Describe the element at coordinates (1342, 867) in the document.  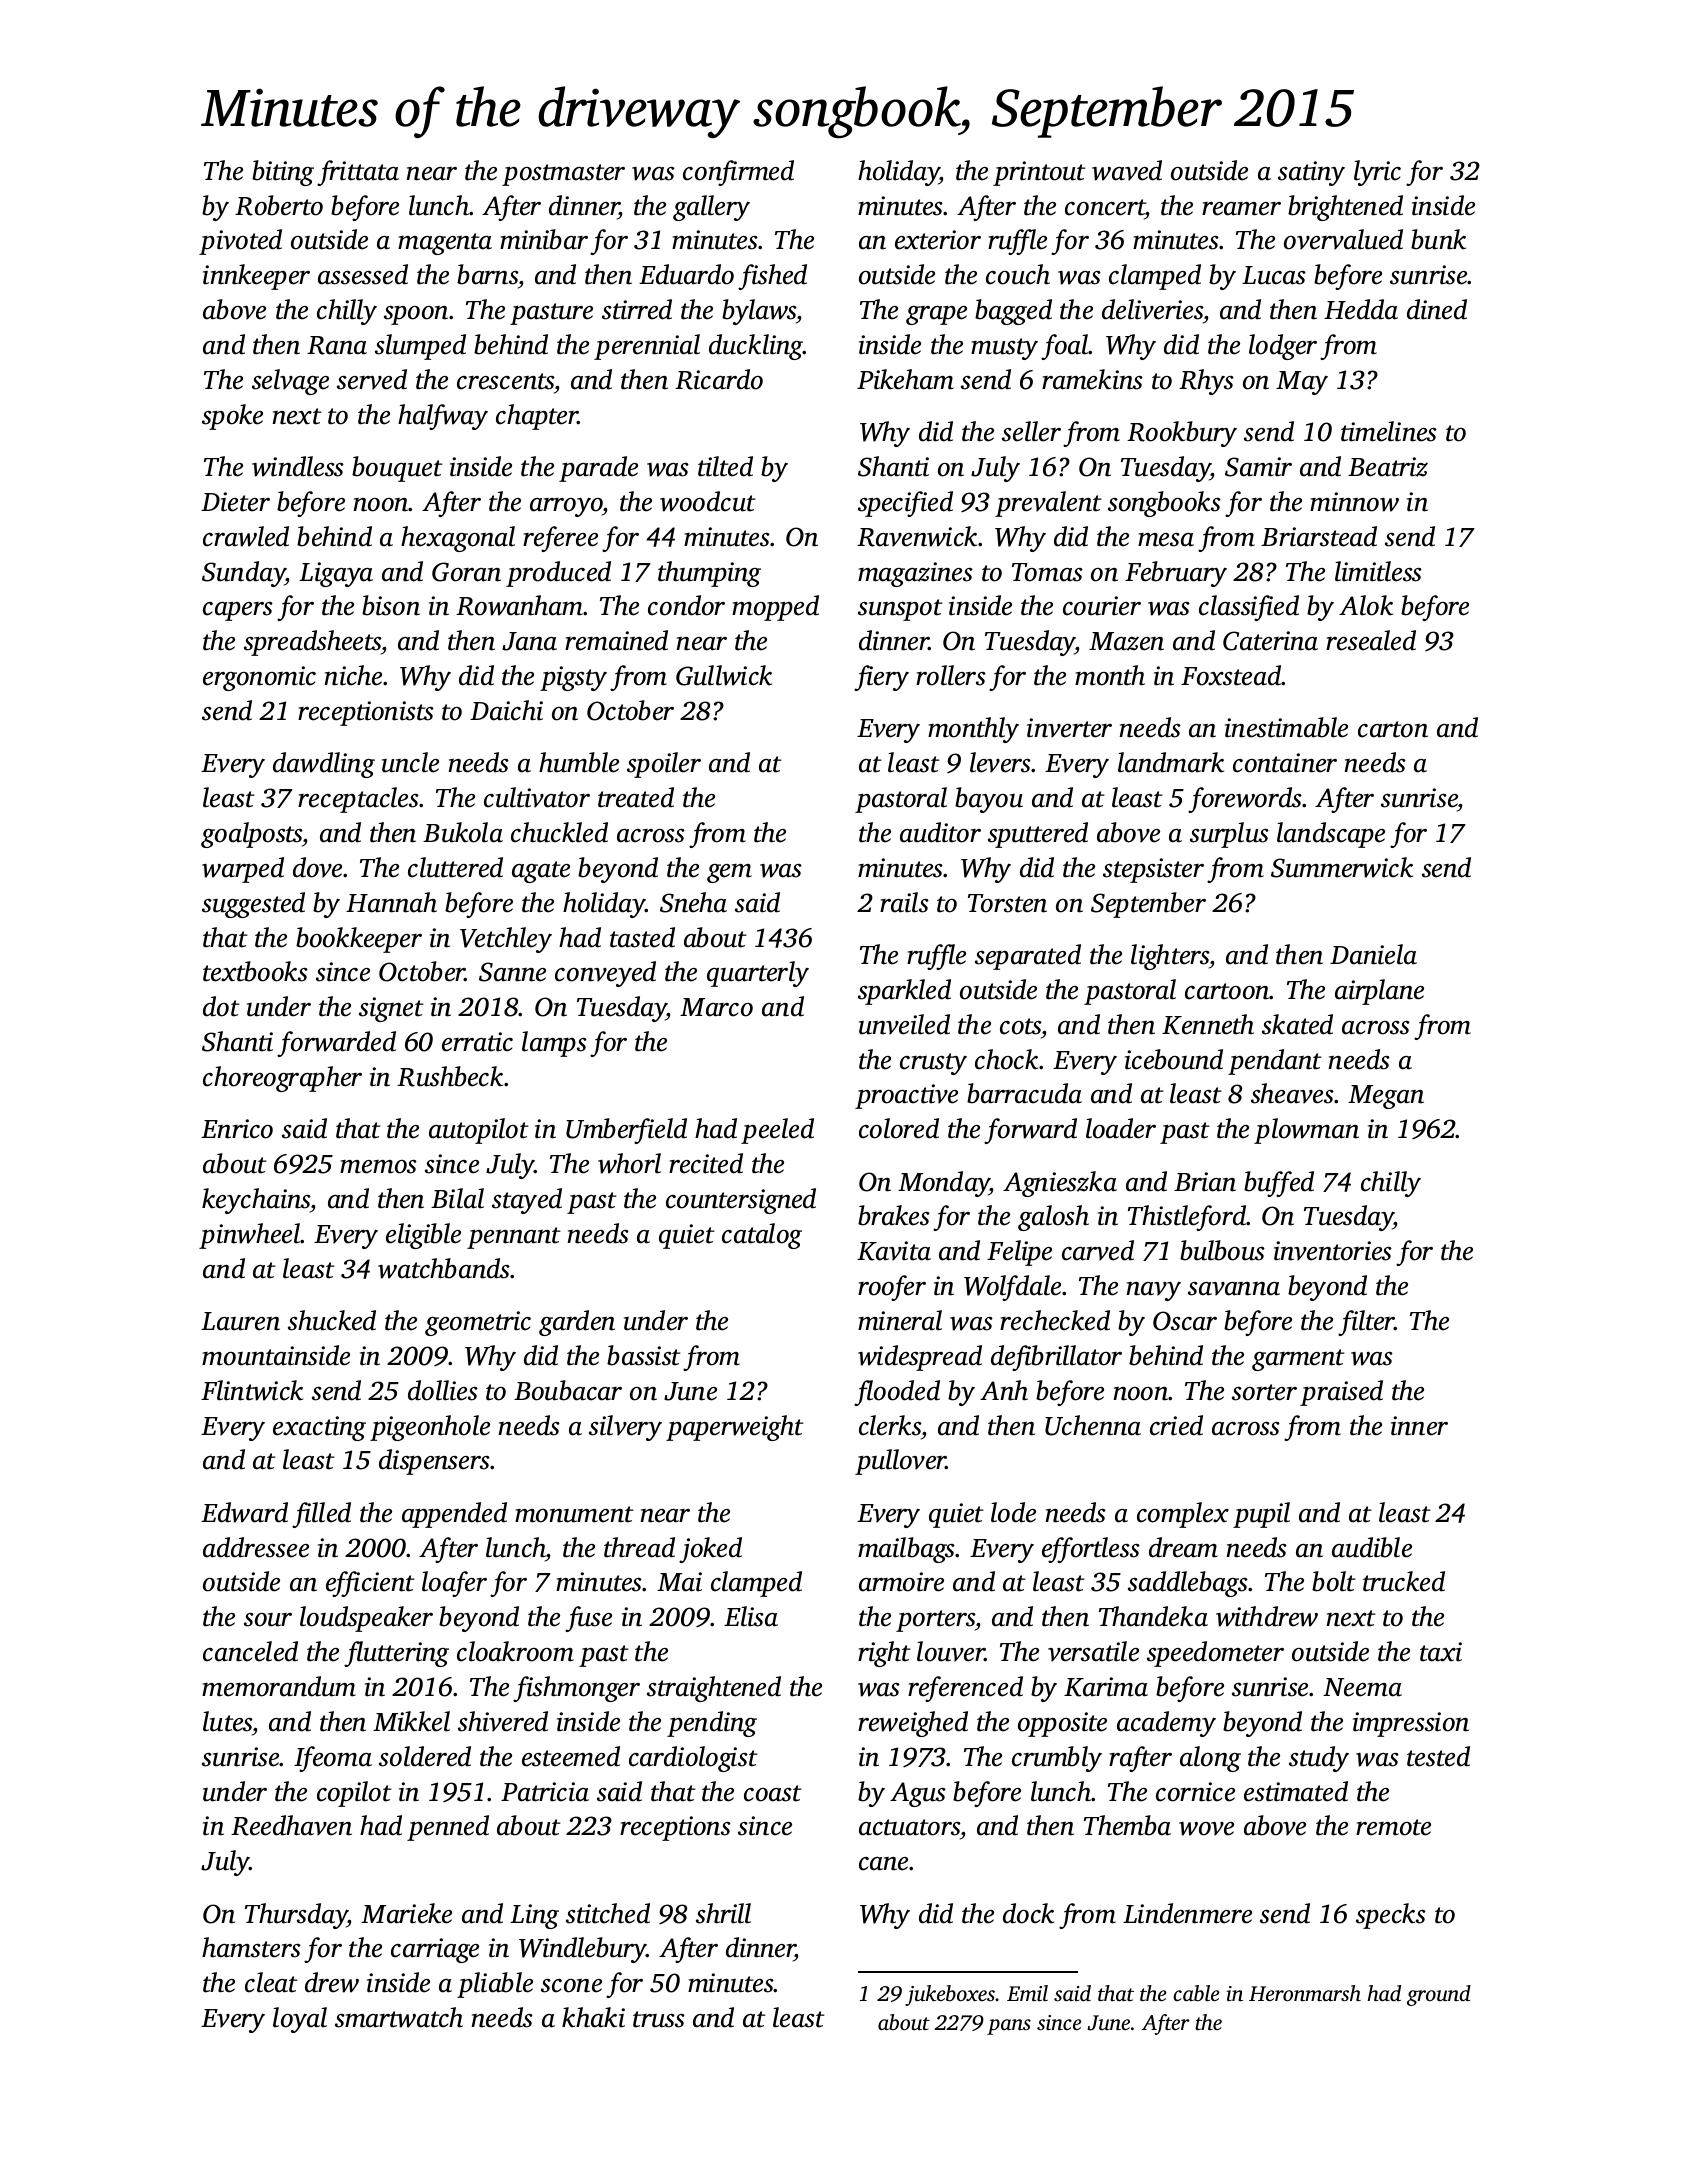
I see `Summerwick` at that location.
